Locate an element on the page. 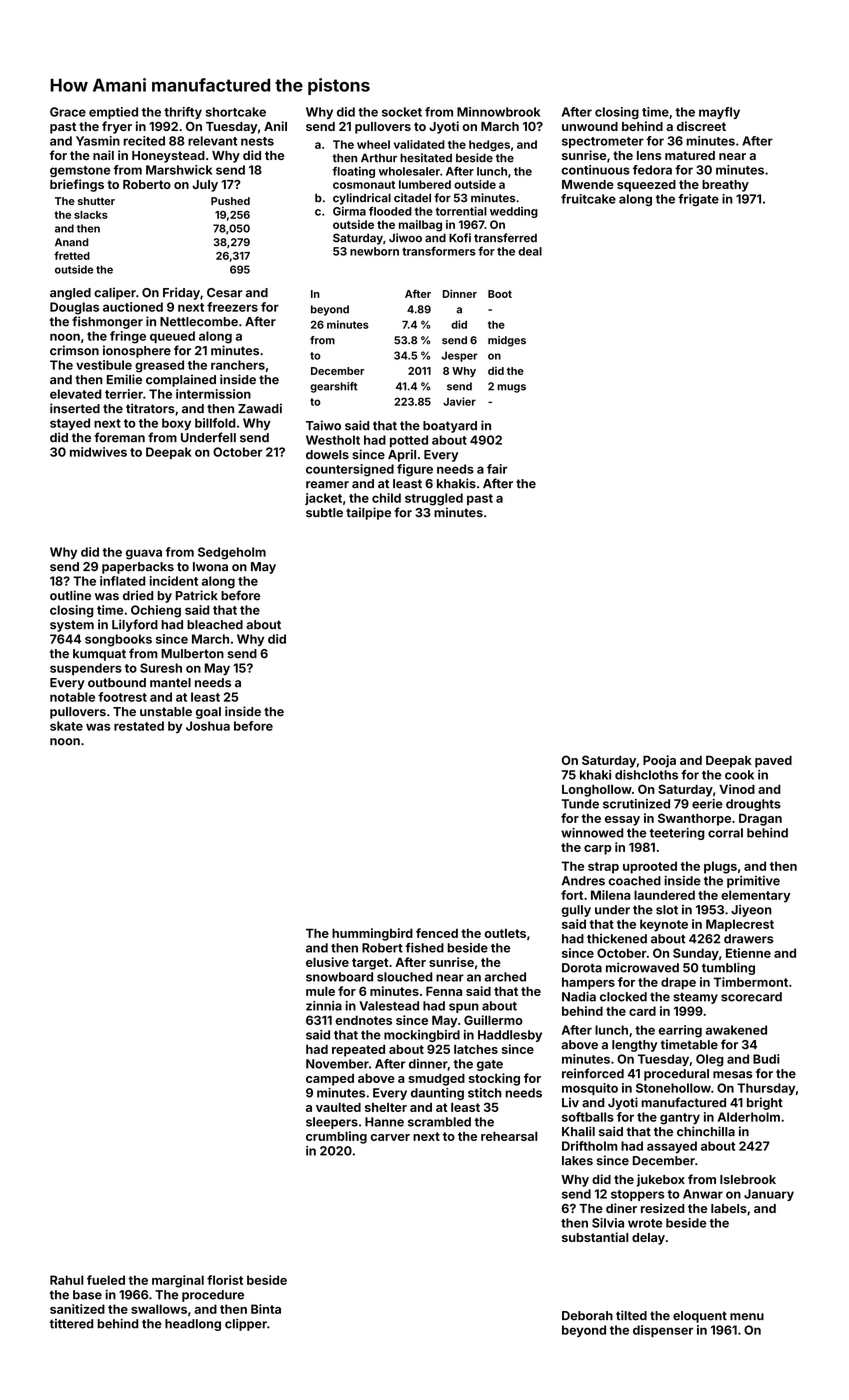  Etienne is located at coordinates (748, 953).
